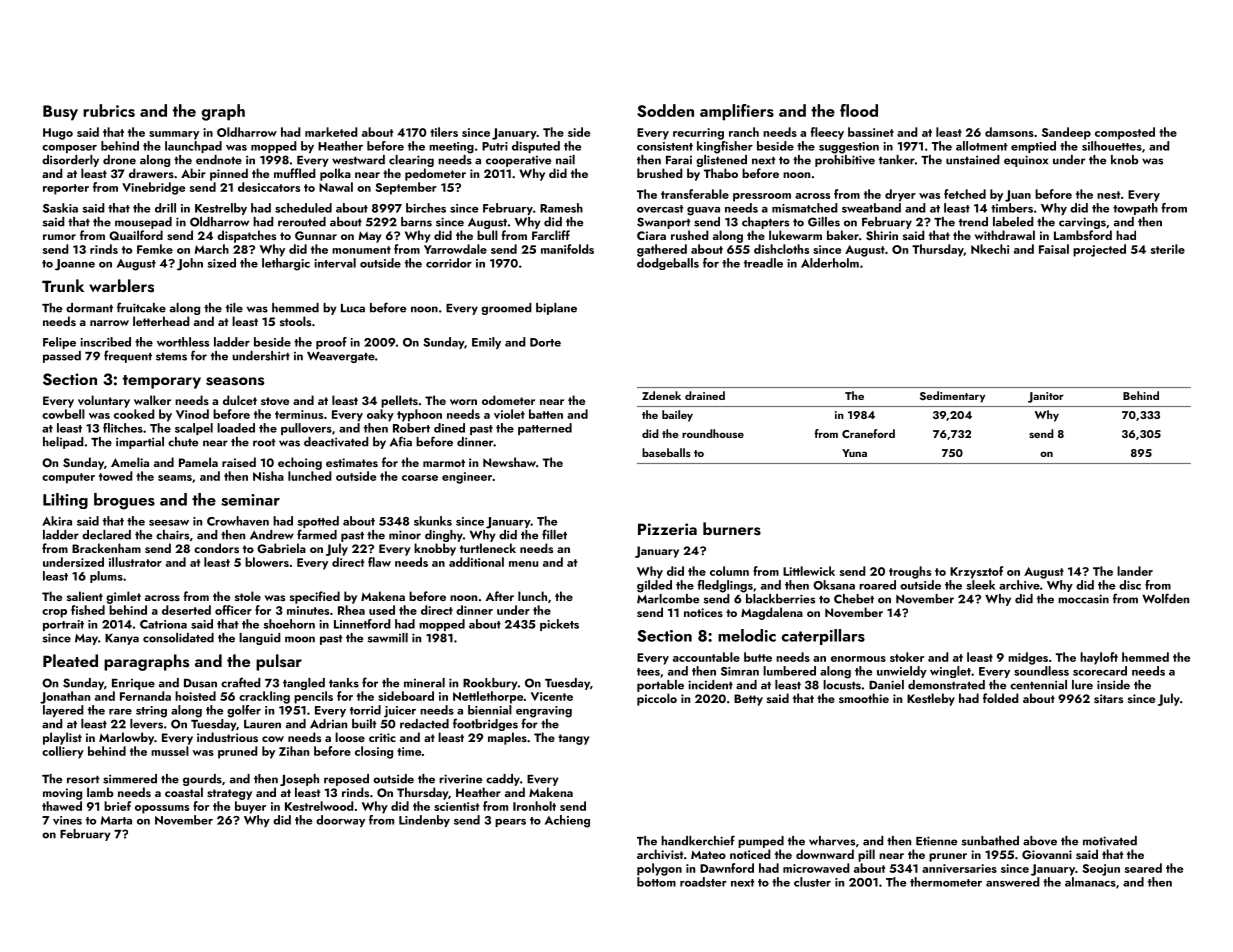  I want to click on Sedimentary, so click(952, 397).
